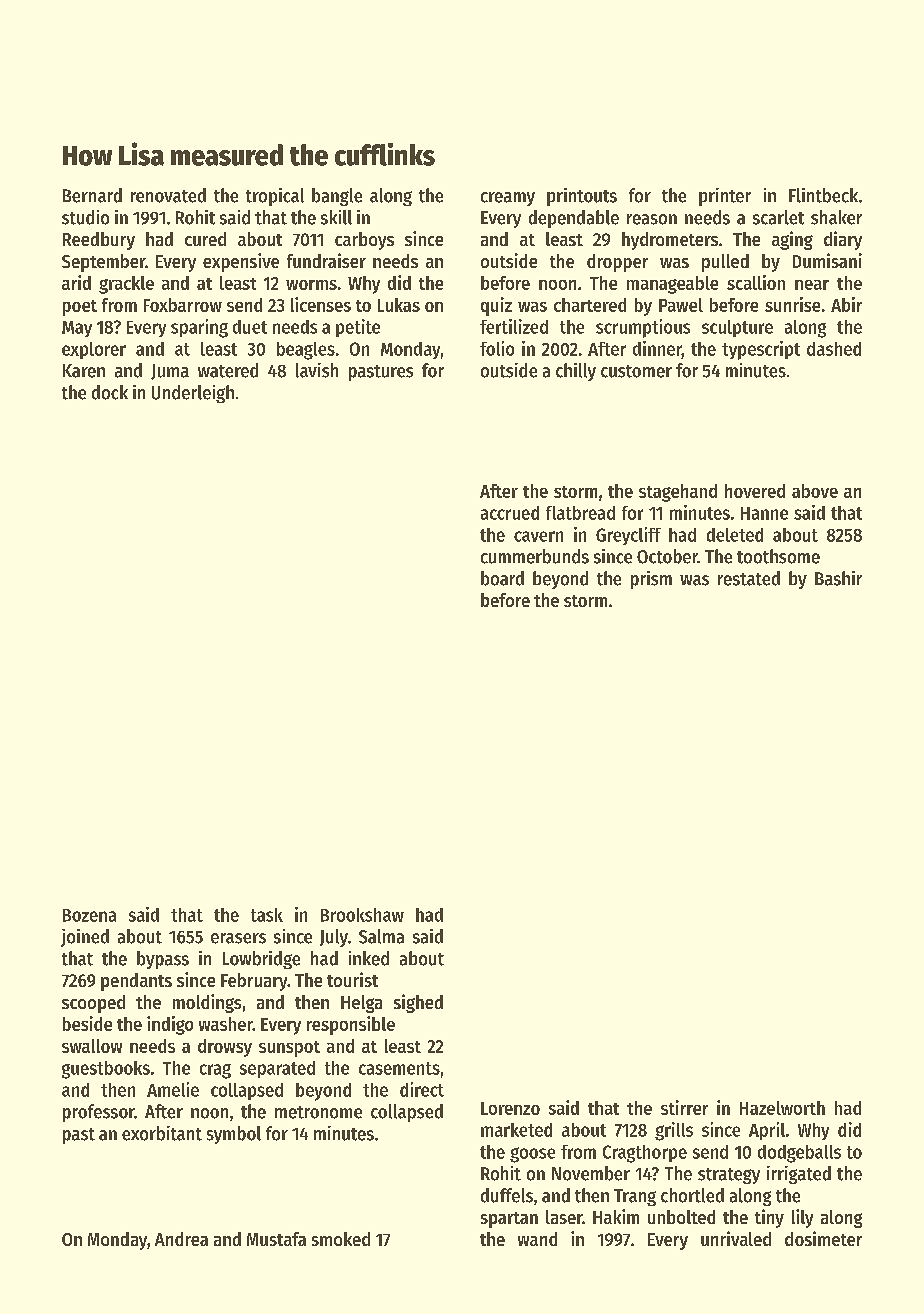 The height and width of the page is (1314, 924). What do you see at coordinates (238, 938) in the page?
I see `erasers` at bounding box center [238, 938].
